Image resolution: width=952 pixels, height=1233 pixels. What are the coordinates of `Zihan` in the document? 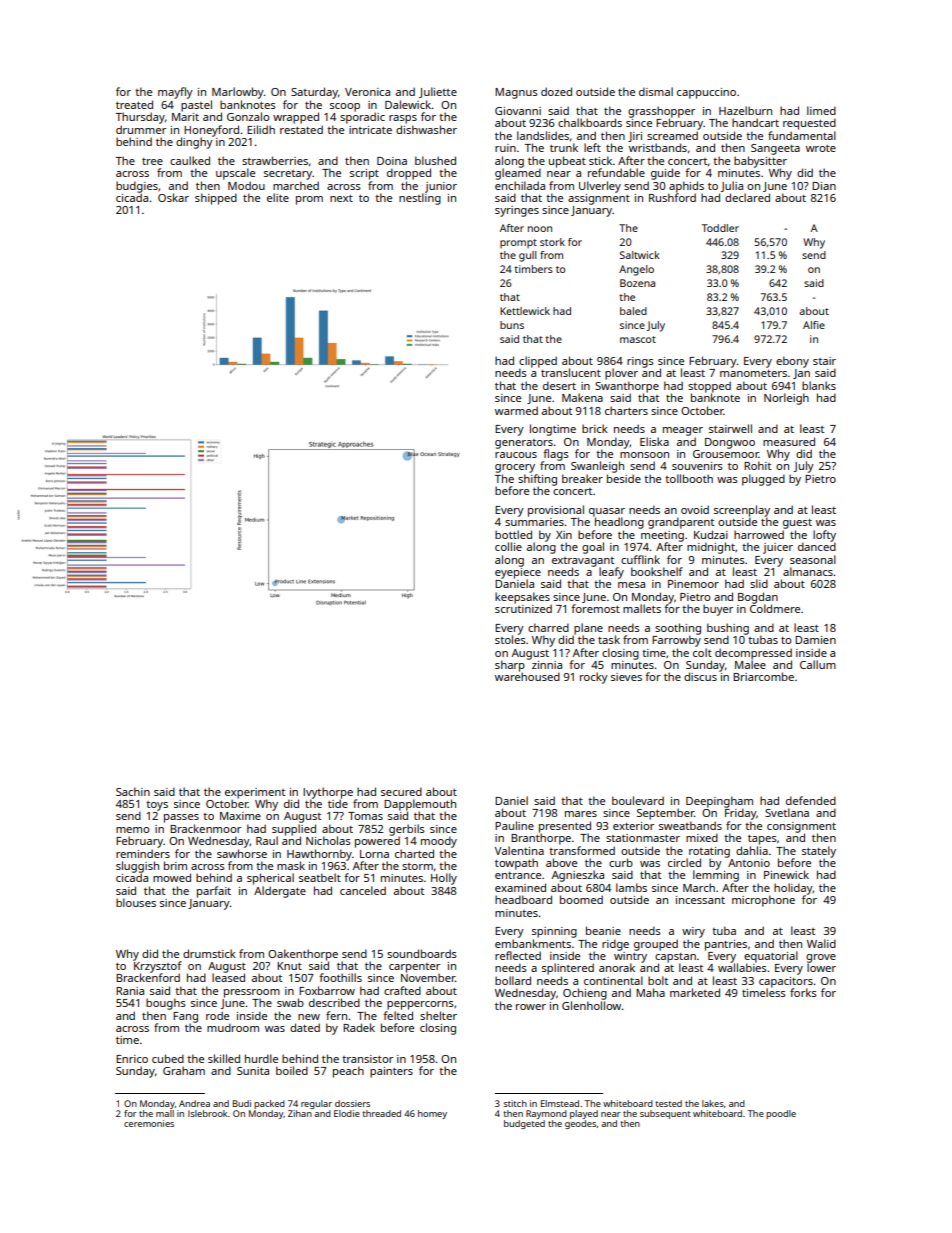 It's located at (300, 1113).
